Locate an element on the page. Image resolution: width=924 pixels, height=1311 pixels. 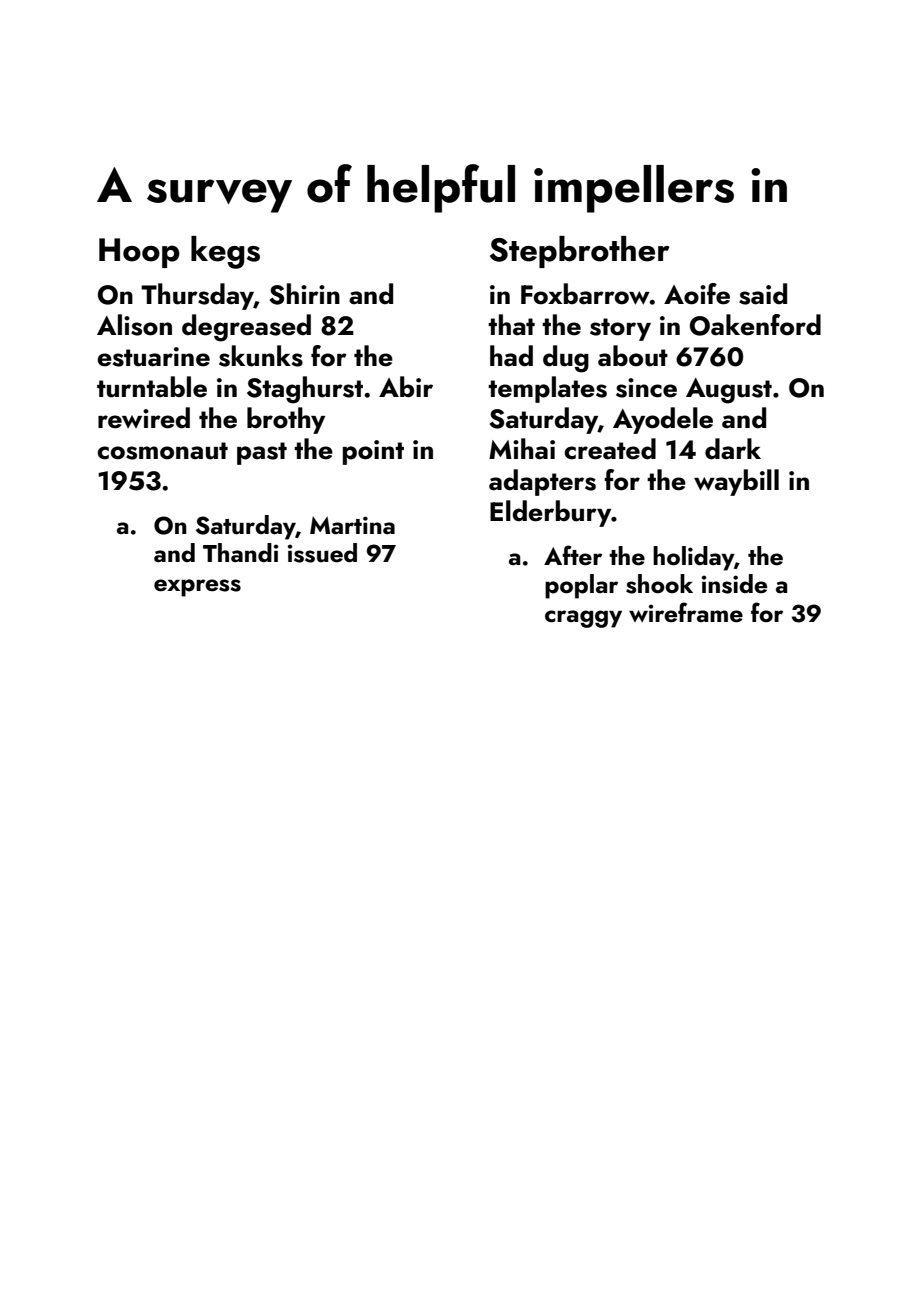
express is located at coordinates (197, 588).
